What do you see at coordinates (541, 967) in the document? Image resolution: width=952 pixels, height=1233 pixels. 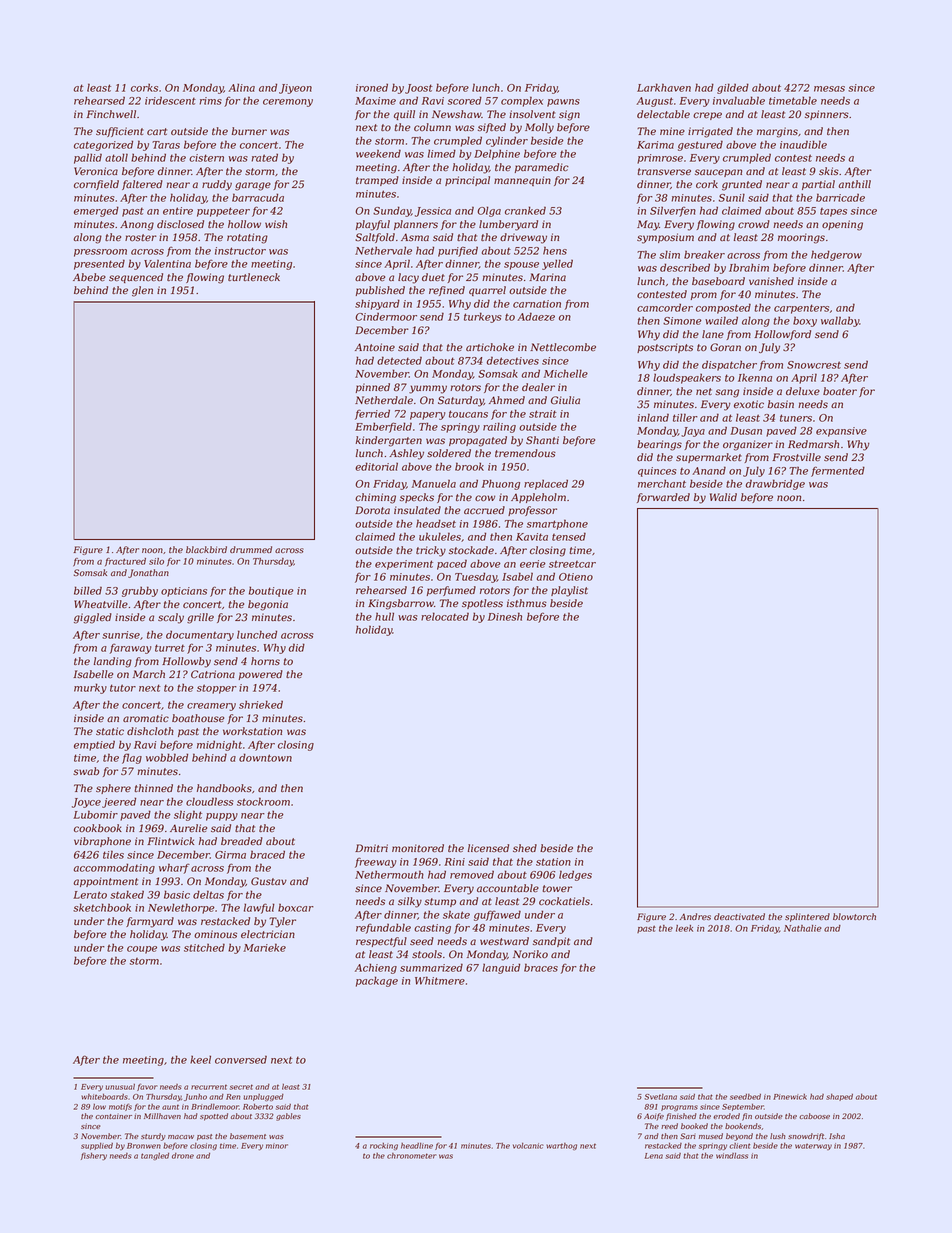 I see `braces` at bounding box center [541, 967].
